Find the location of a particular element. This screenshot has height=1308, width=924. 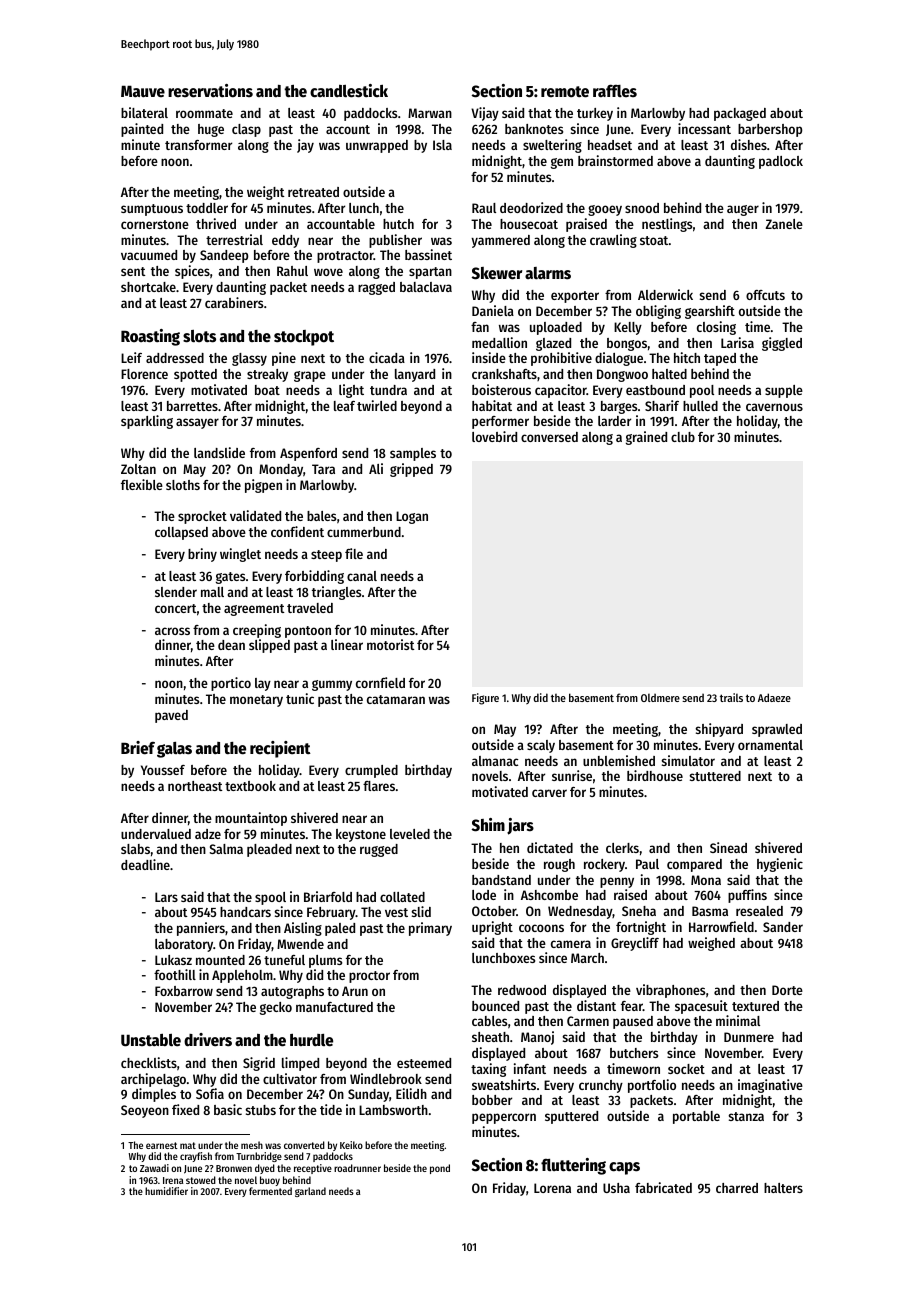

Logan is located at coordinates (412, 517).
